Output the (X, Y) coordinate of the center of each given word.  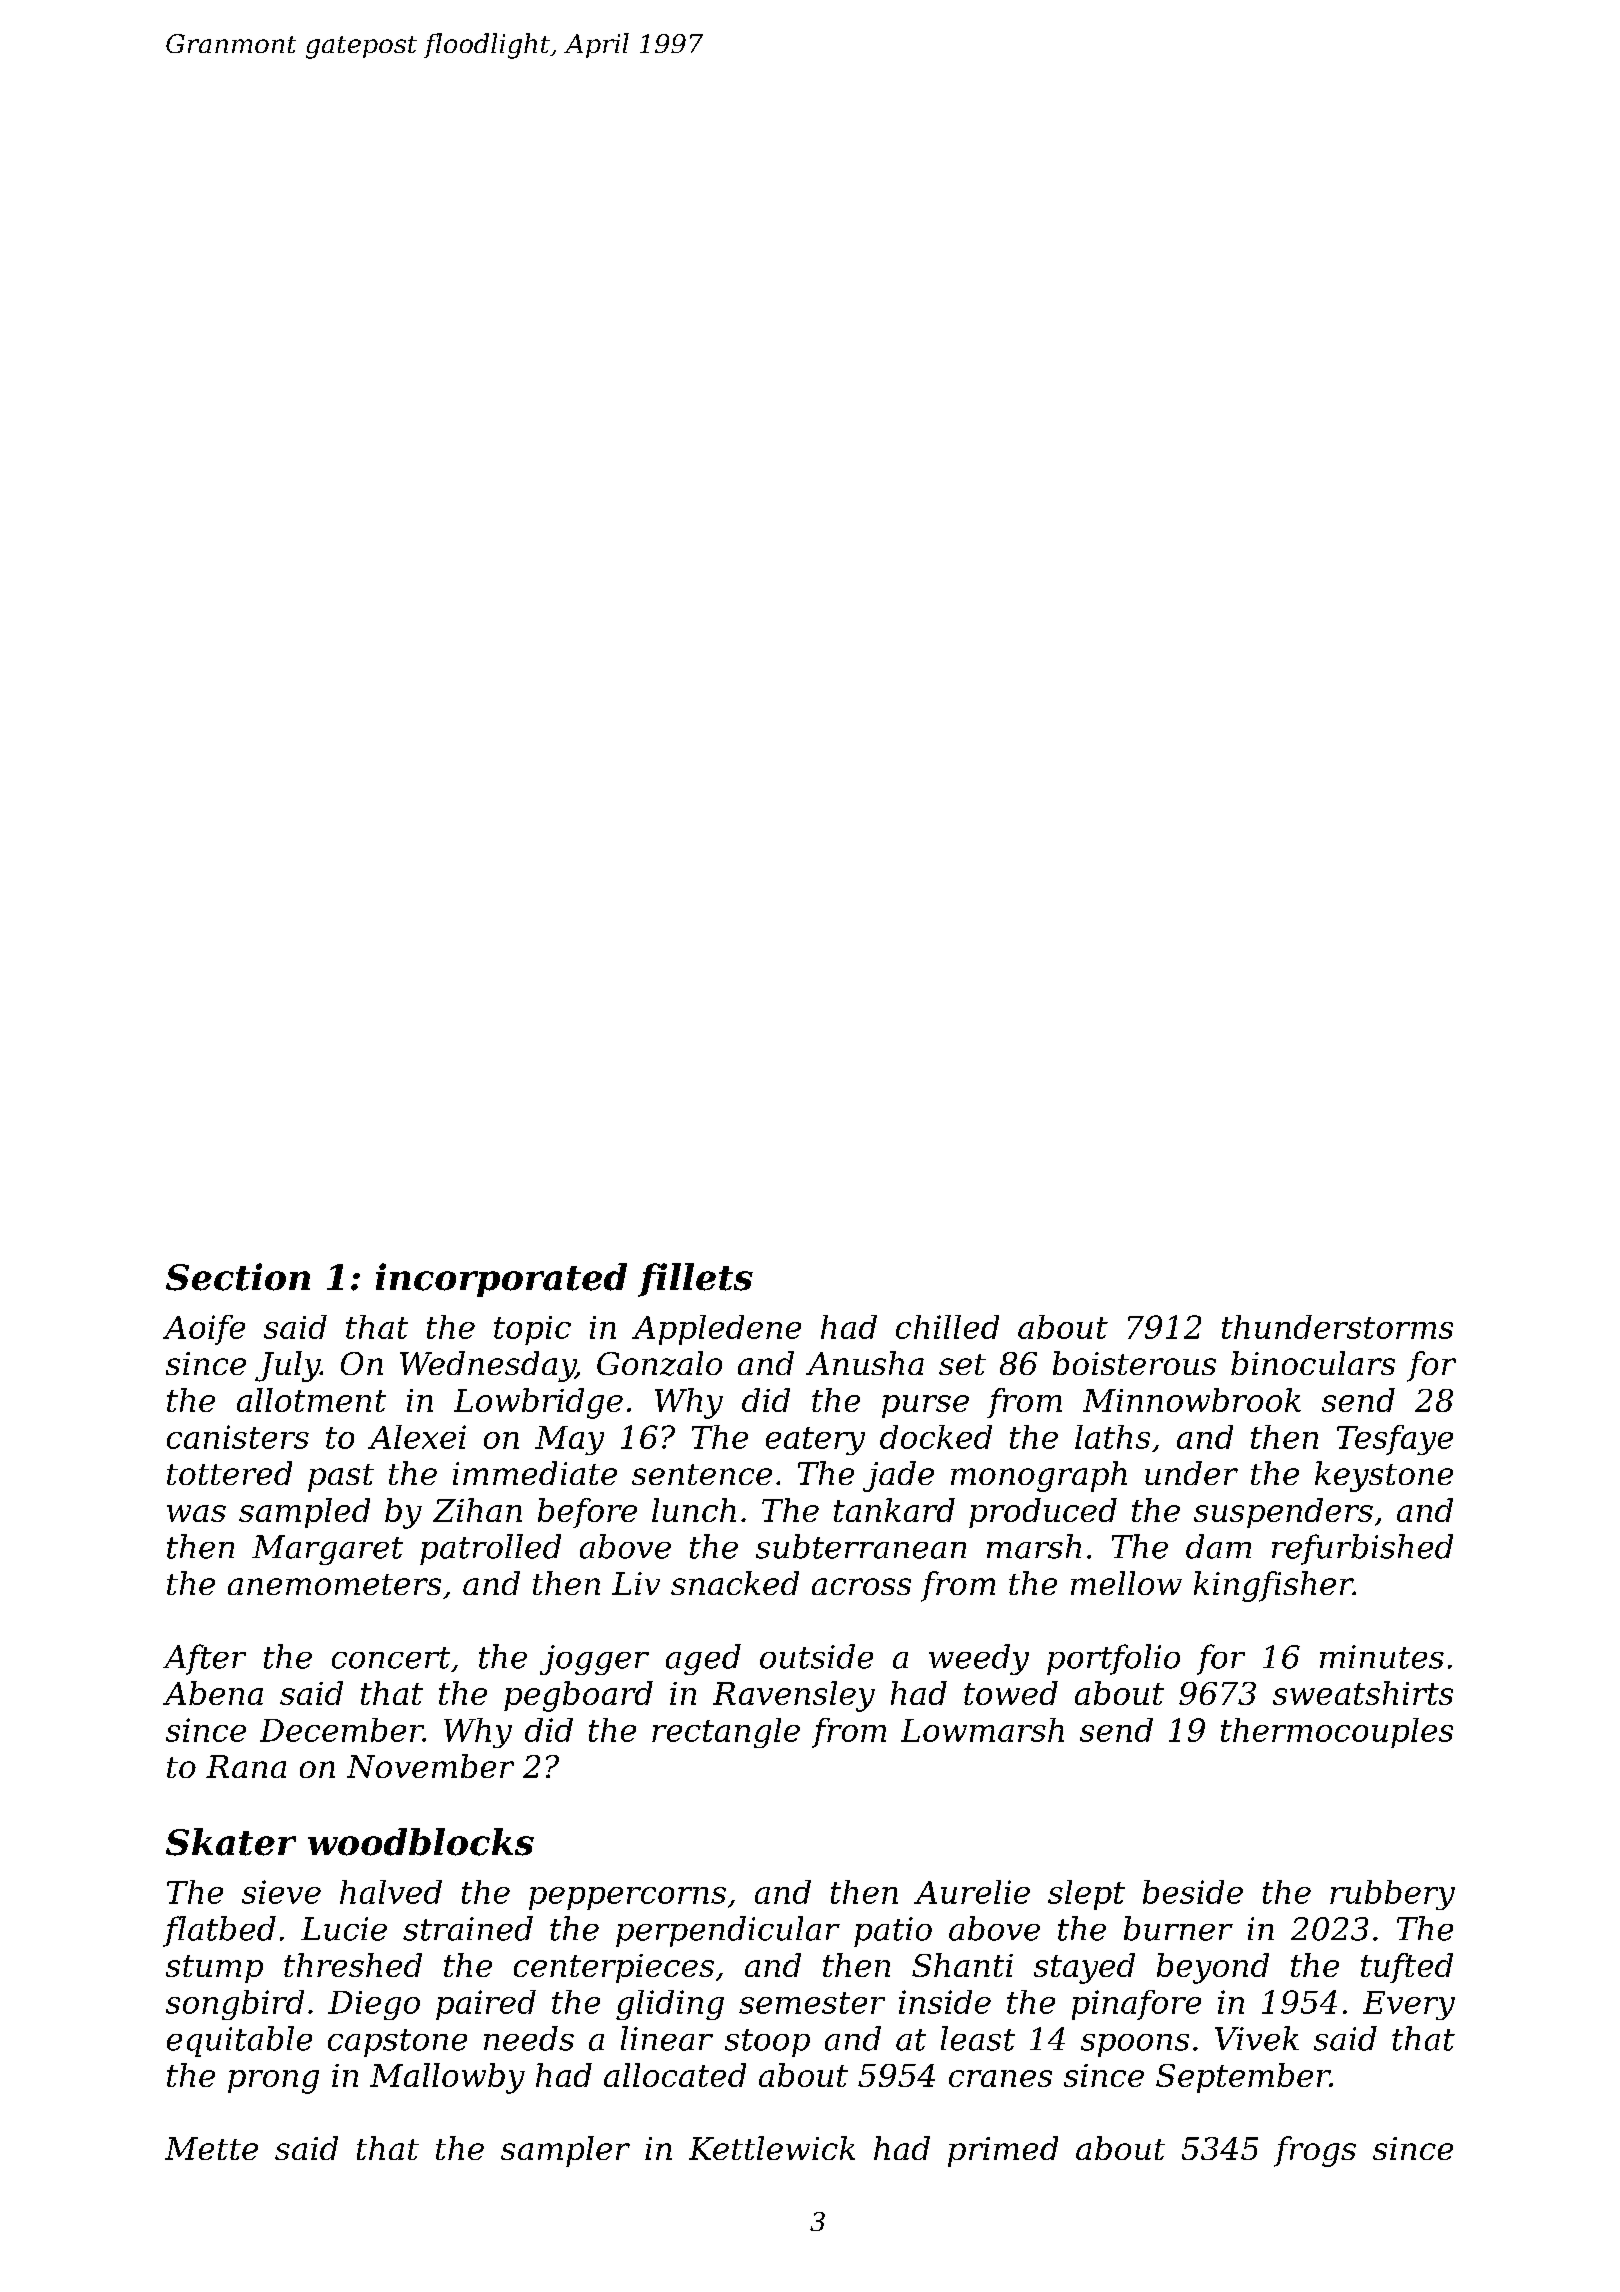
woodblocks (421, 1842)
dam (1218, 1546)
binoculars (1313, 1363)
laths (1112, 1437)
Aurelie (972, 1892)
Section (238, 1277)
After (204, 1659)
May (569, 1440)
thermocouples (1337, 1733)
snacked (735, 1583)
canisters (238, 1437)
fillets (695, 1280)
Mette (211, 2148)
